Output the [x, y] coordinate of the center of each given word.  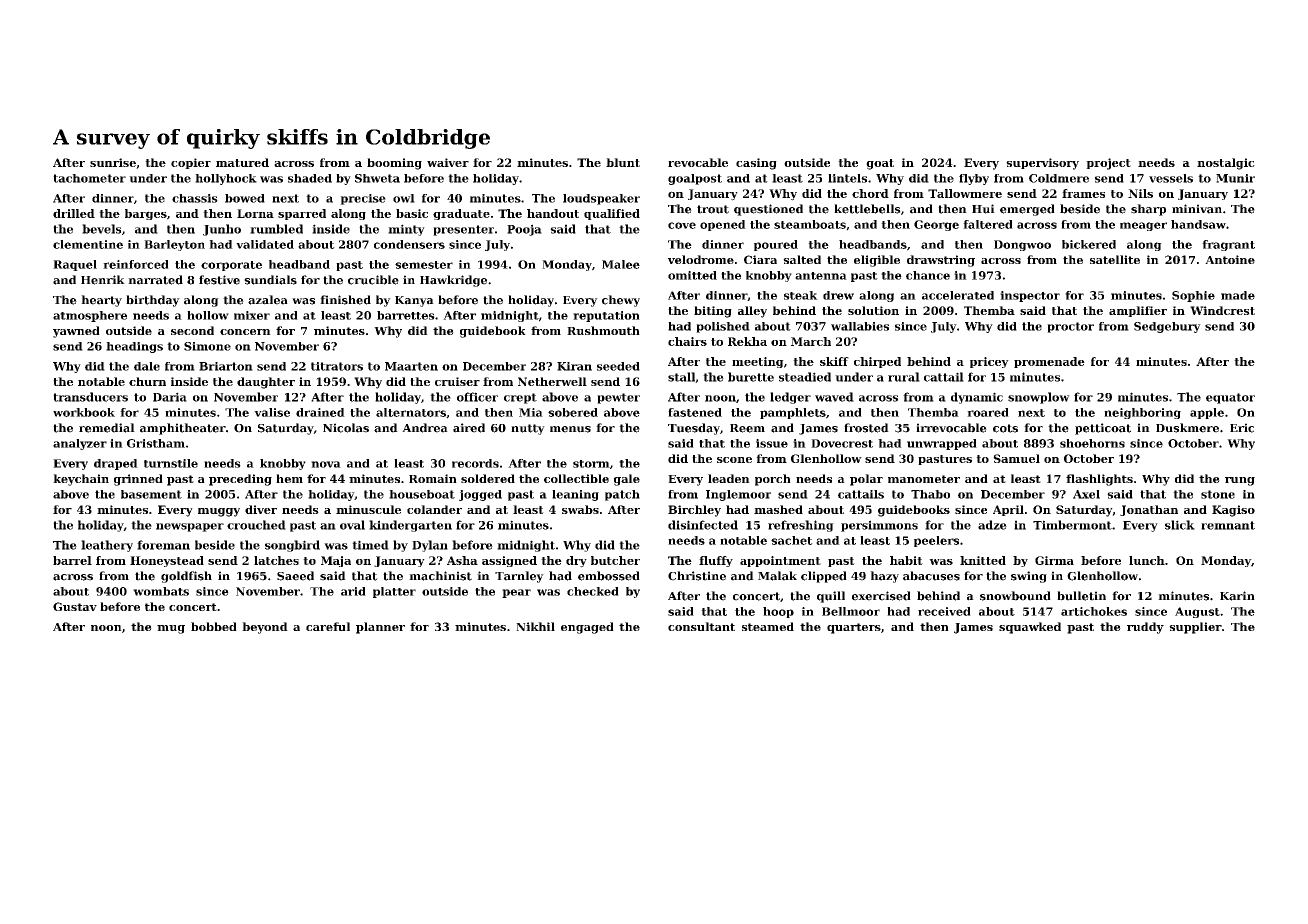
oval [352, 525]
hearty [101, 301]
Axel [1086, 494]
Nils [1140, 193]
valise [272, 412]
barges [146, 214]
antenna [821, 276]
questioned [768, 210]
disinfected [703, 525]
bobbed [214, 626]
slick [1180, 525]
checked [593, 591]
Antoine [1230, 259]
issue [772, 443]
